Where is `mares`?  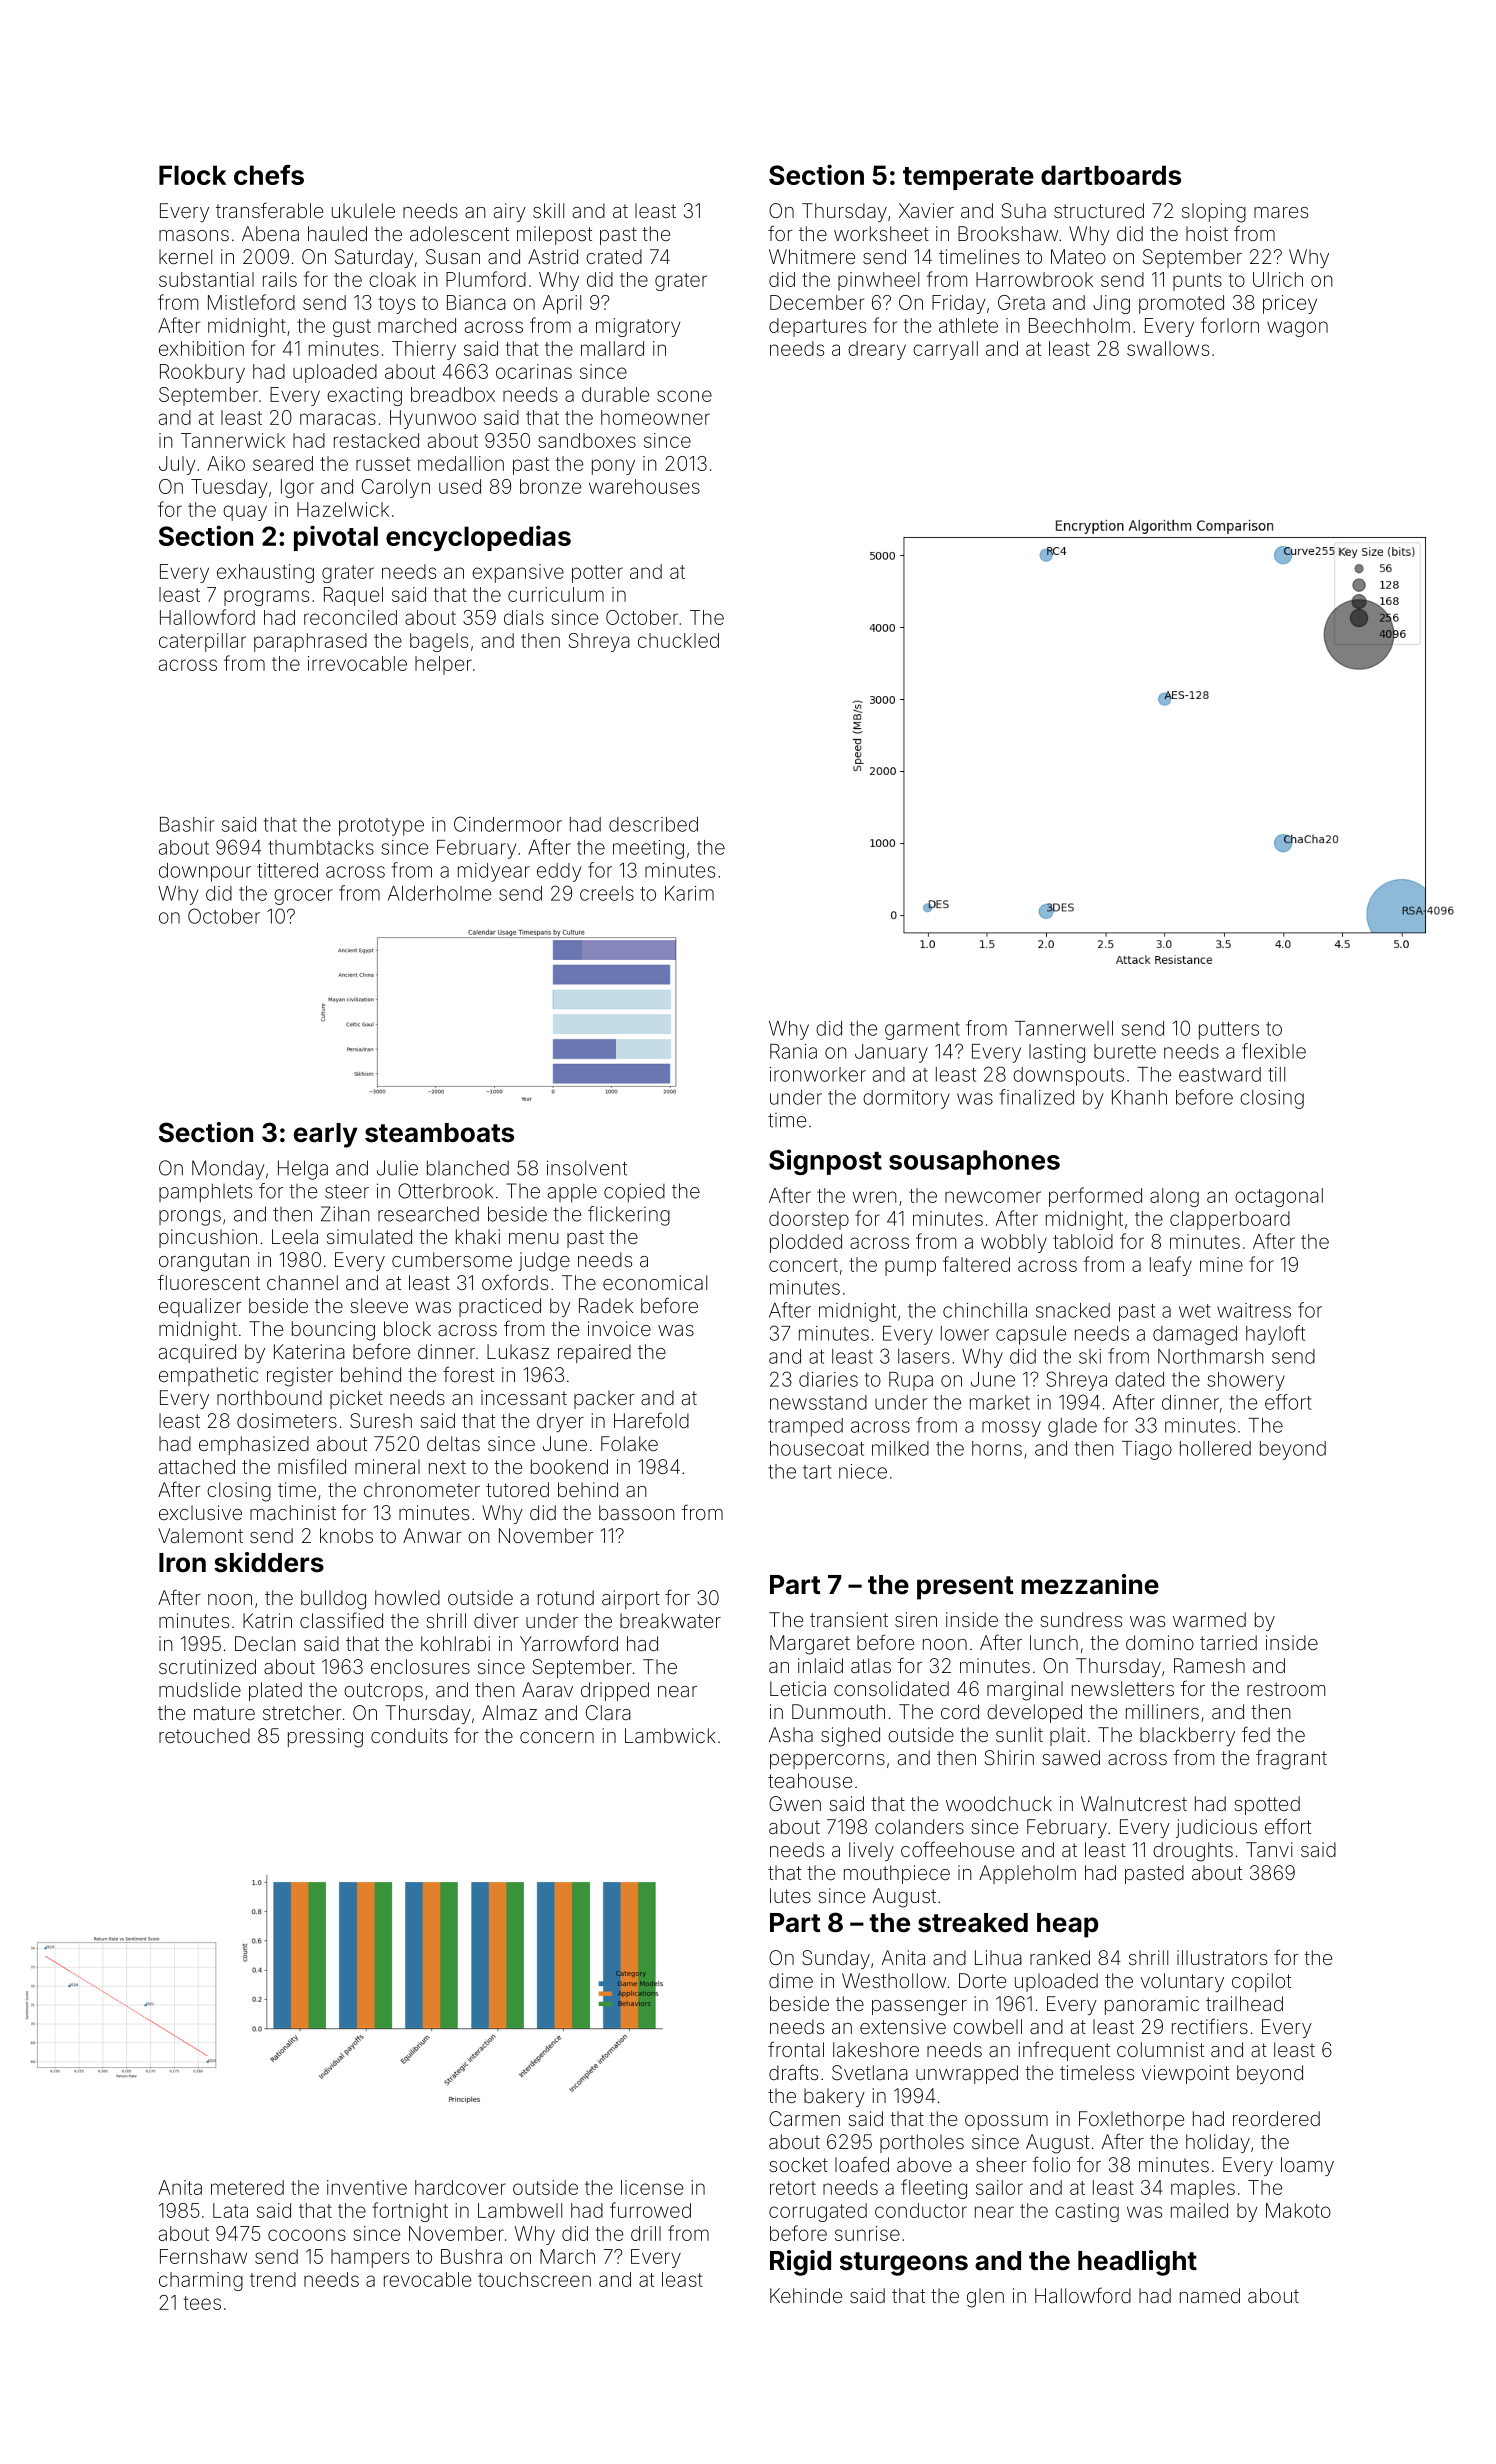
mares is located at coordinates (1281, 212).
